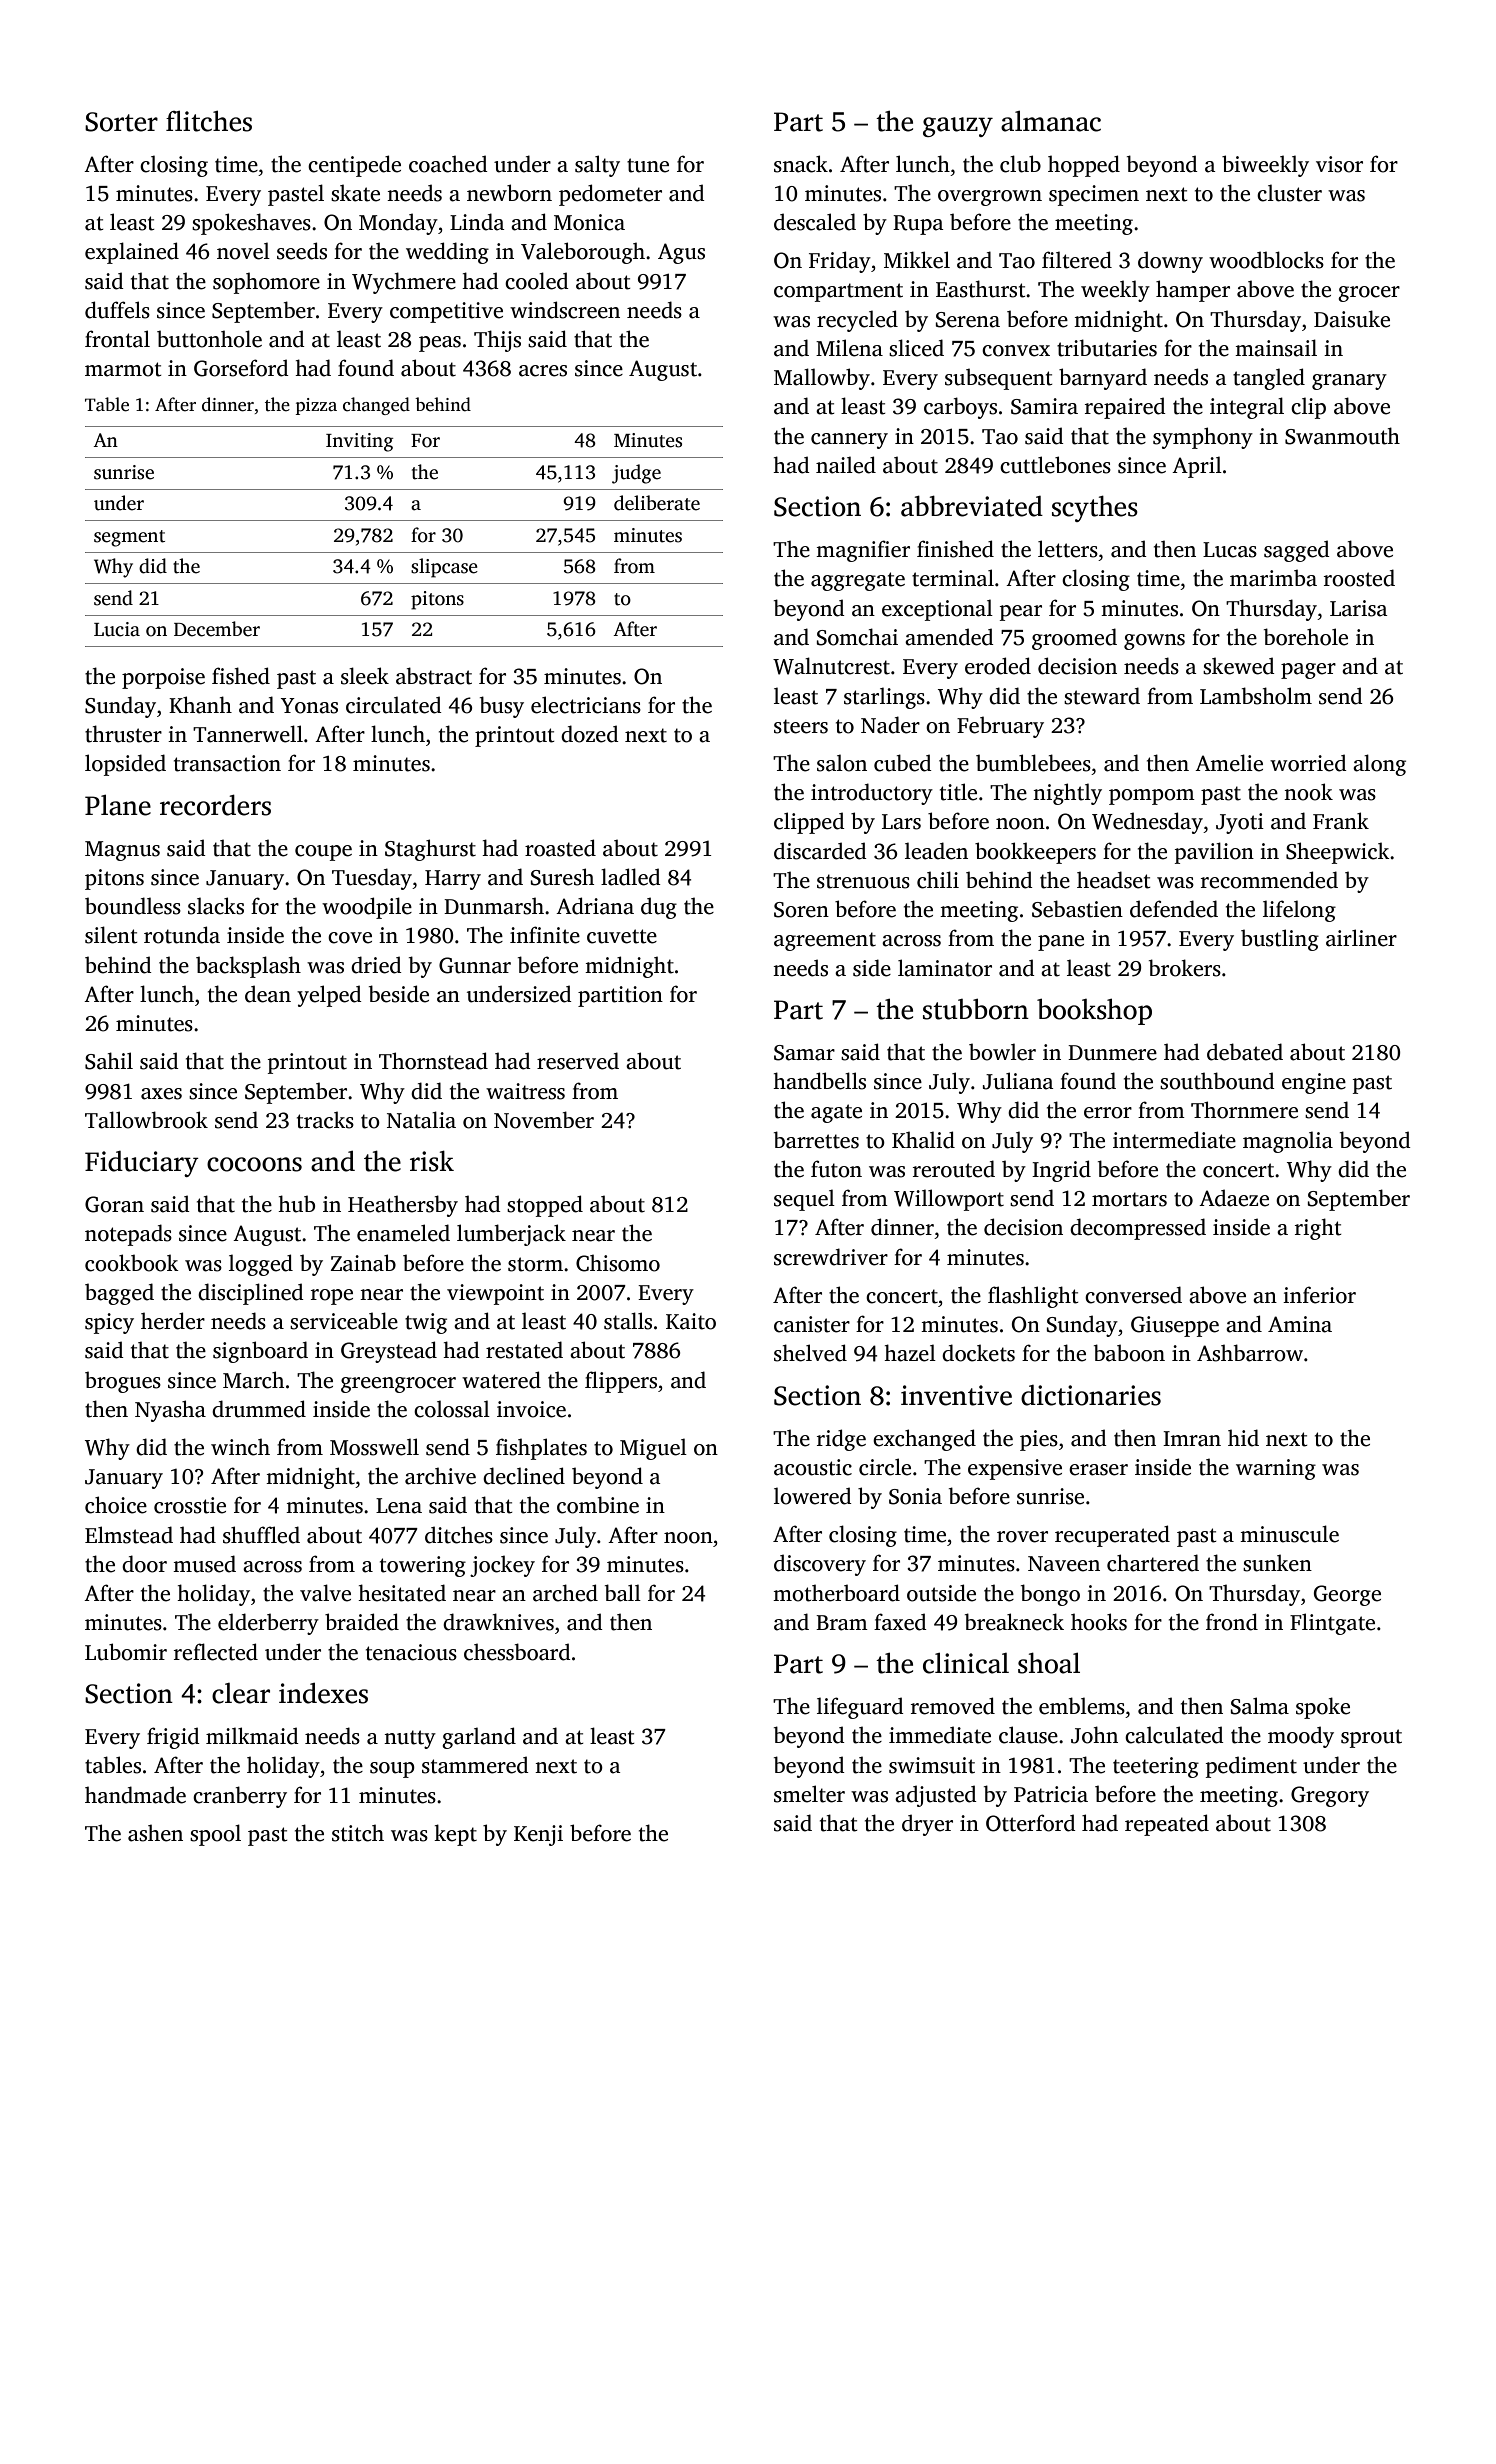 This page has height=2464, width=1496. I want to click on chessboard, so click(517, 1652).
